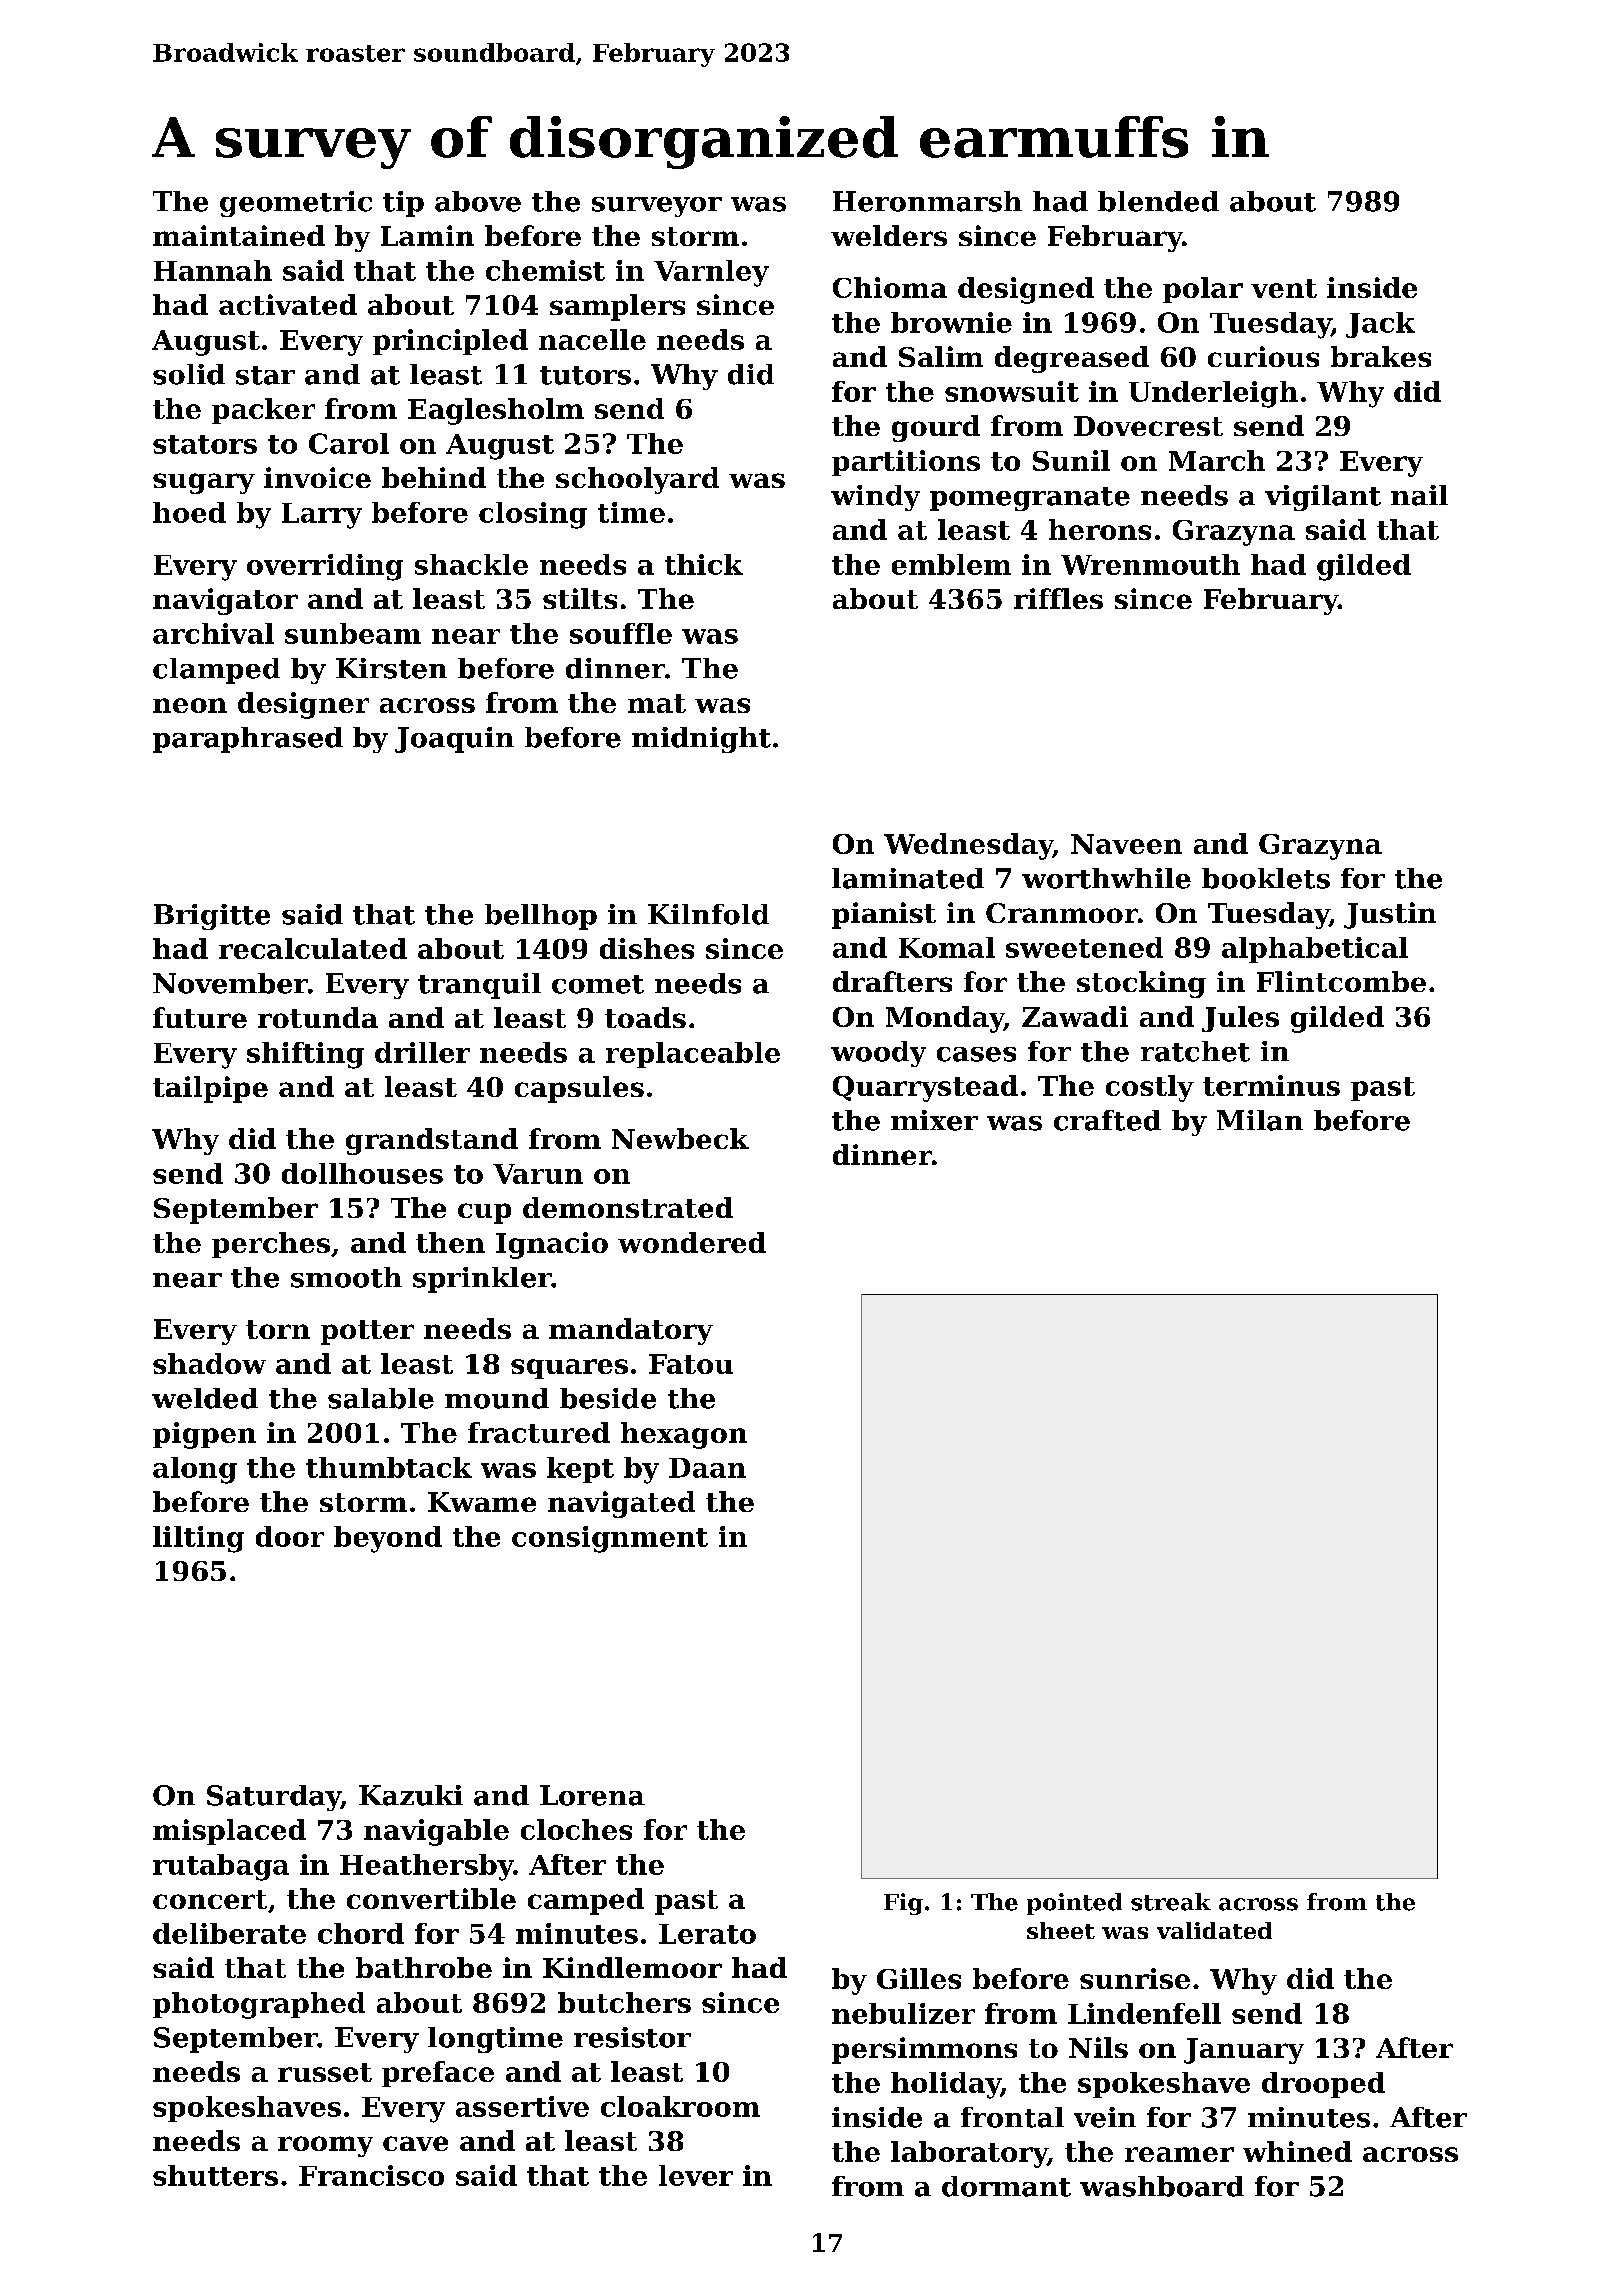 This image has height=2292, width=1620. What do you see at coordinates (1297, 2151) in the image?
I see `whined` at bounding box center [1297, 2151].
